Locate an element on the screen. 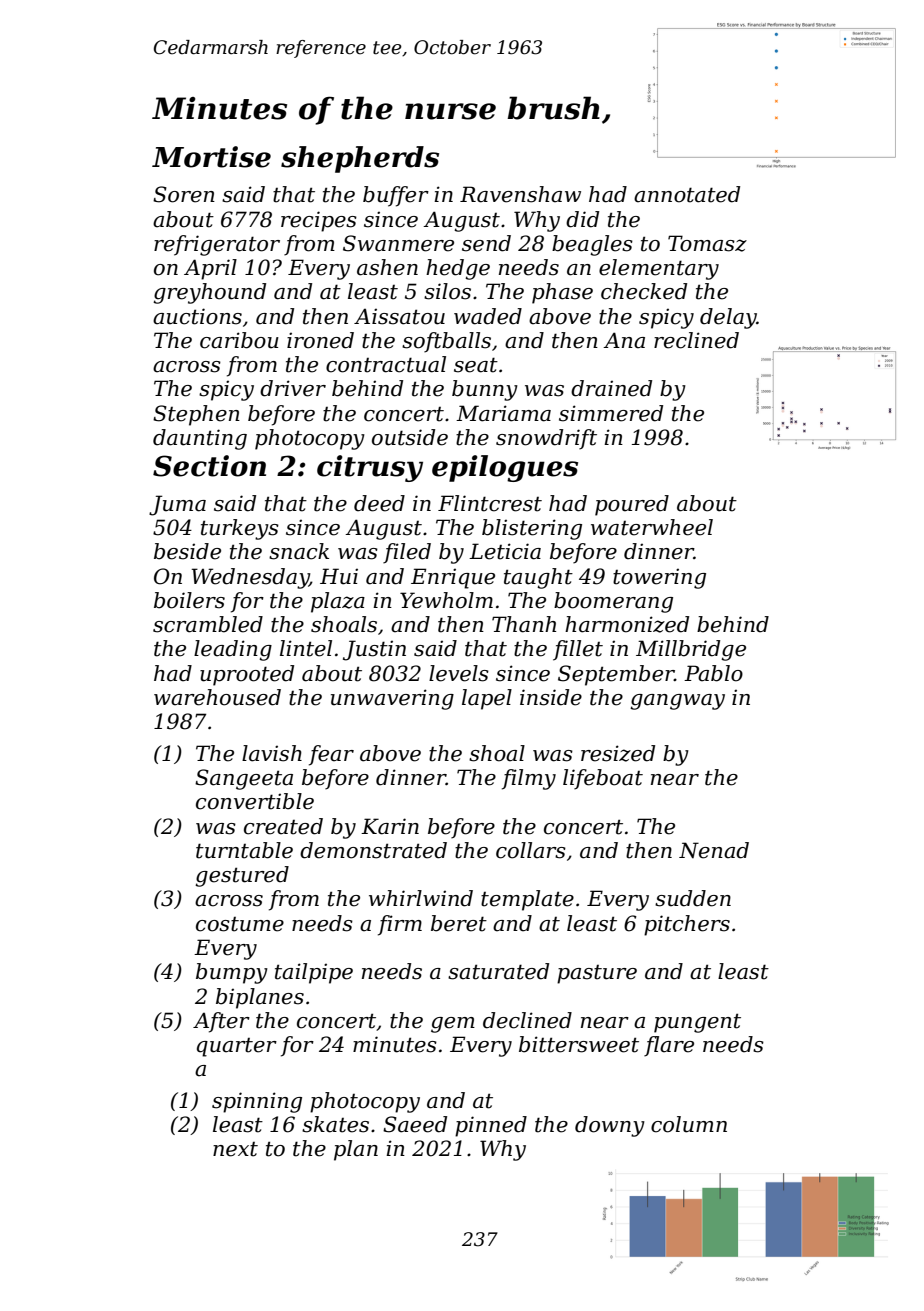 The image size is (924, 1311). towering is located at coordinates (659, 579).
